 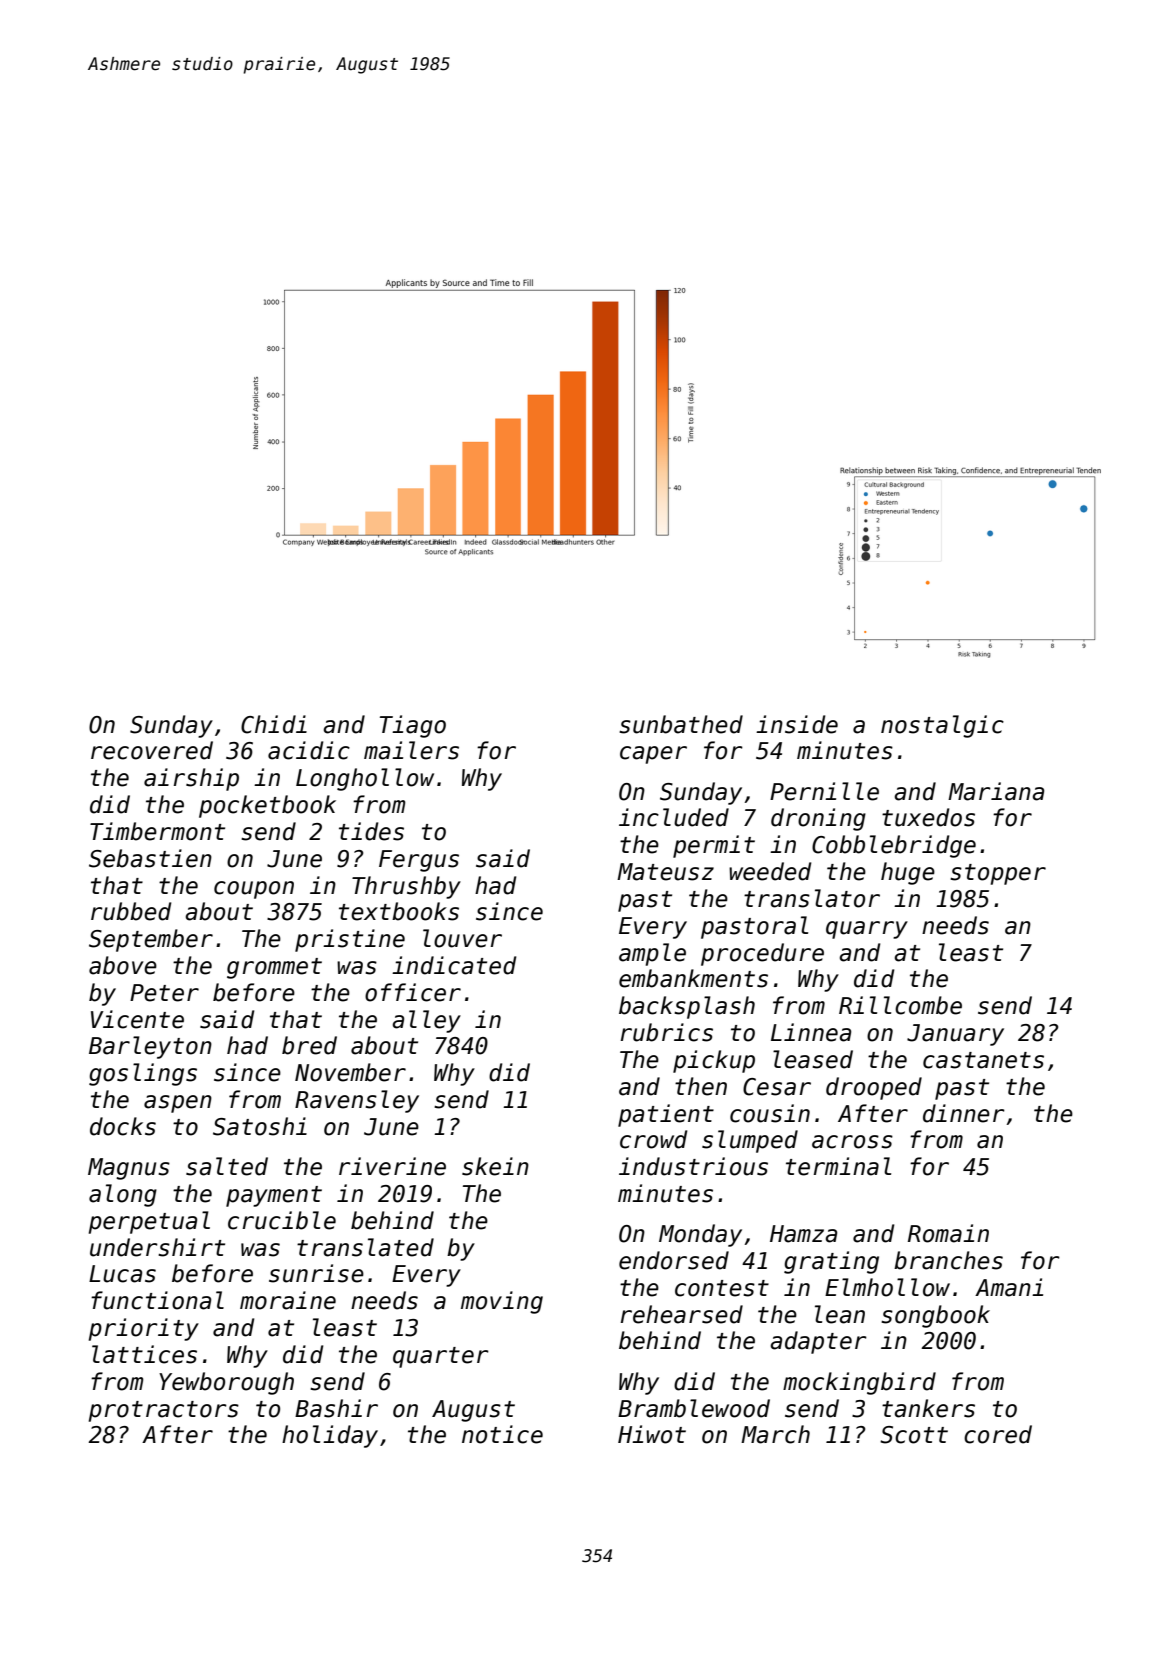 I want to click on holiday, so click(x=330, y=1436).
